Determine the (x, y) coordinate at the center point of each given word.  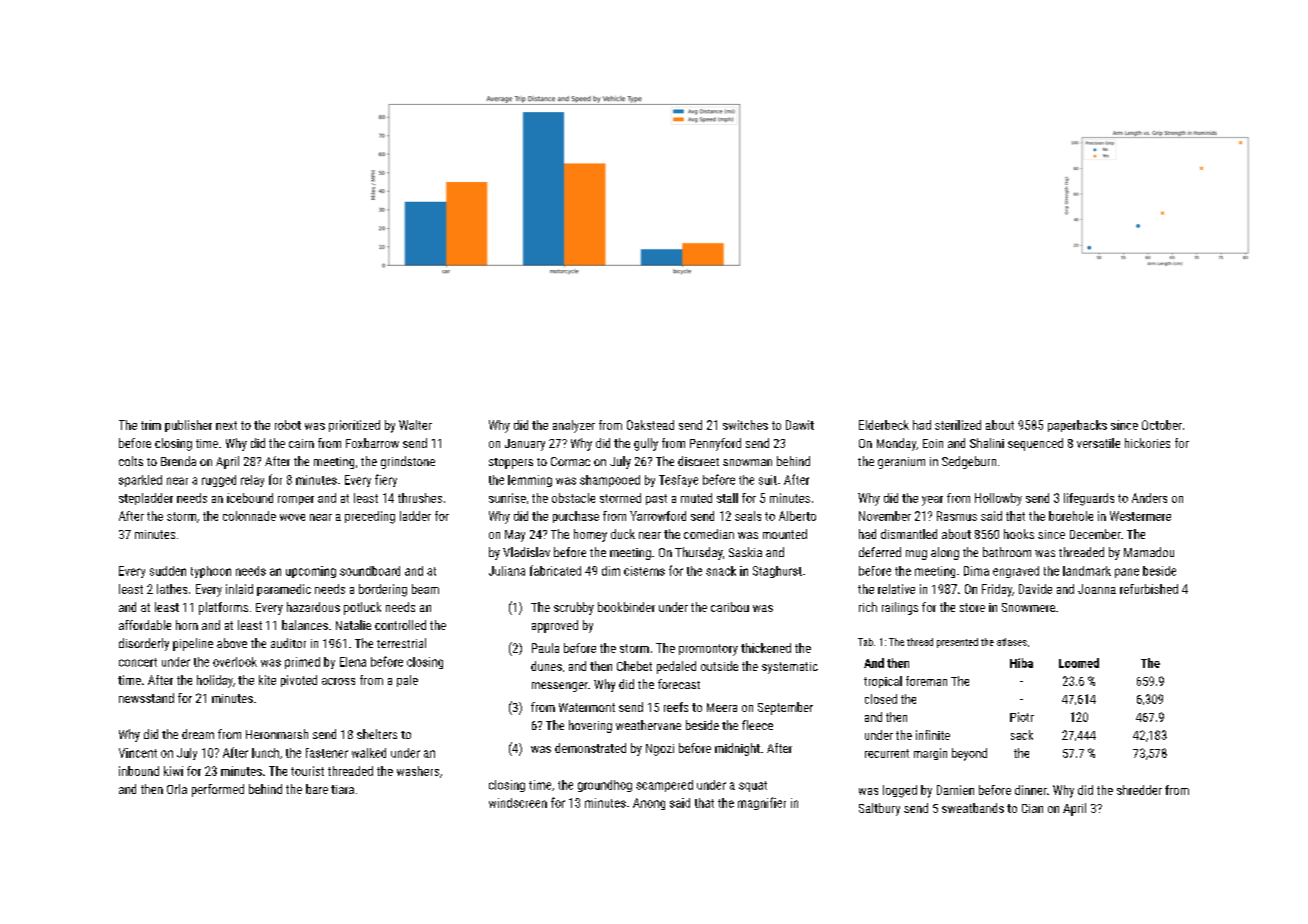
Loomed (1079, 663)
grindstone (408, 462)
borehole (1071, 516)
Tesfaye (678, 481)
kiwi (173, 771)
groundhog (605, 786)
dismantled (909, 534)
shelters (377, 734)
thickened (766, 648)
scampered (664, 786)
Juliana (507, 571)
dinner (1031, 790)
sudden (168, 571)
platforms (223, 608)
